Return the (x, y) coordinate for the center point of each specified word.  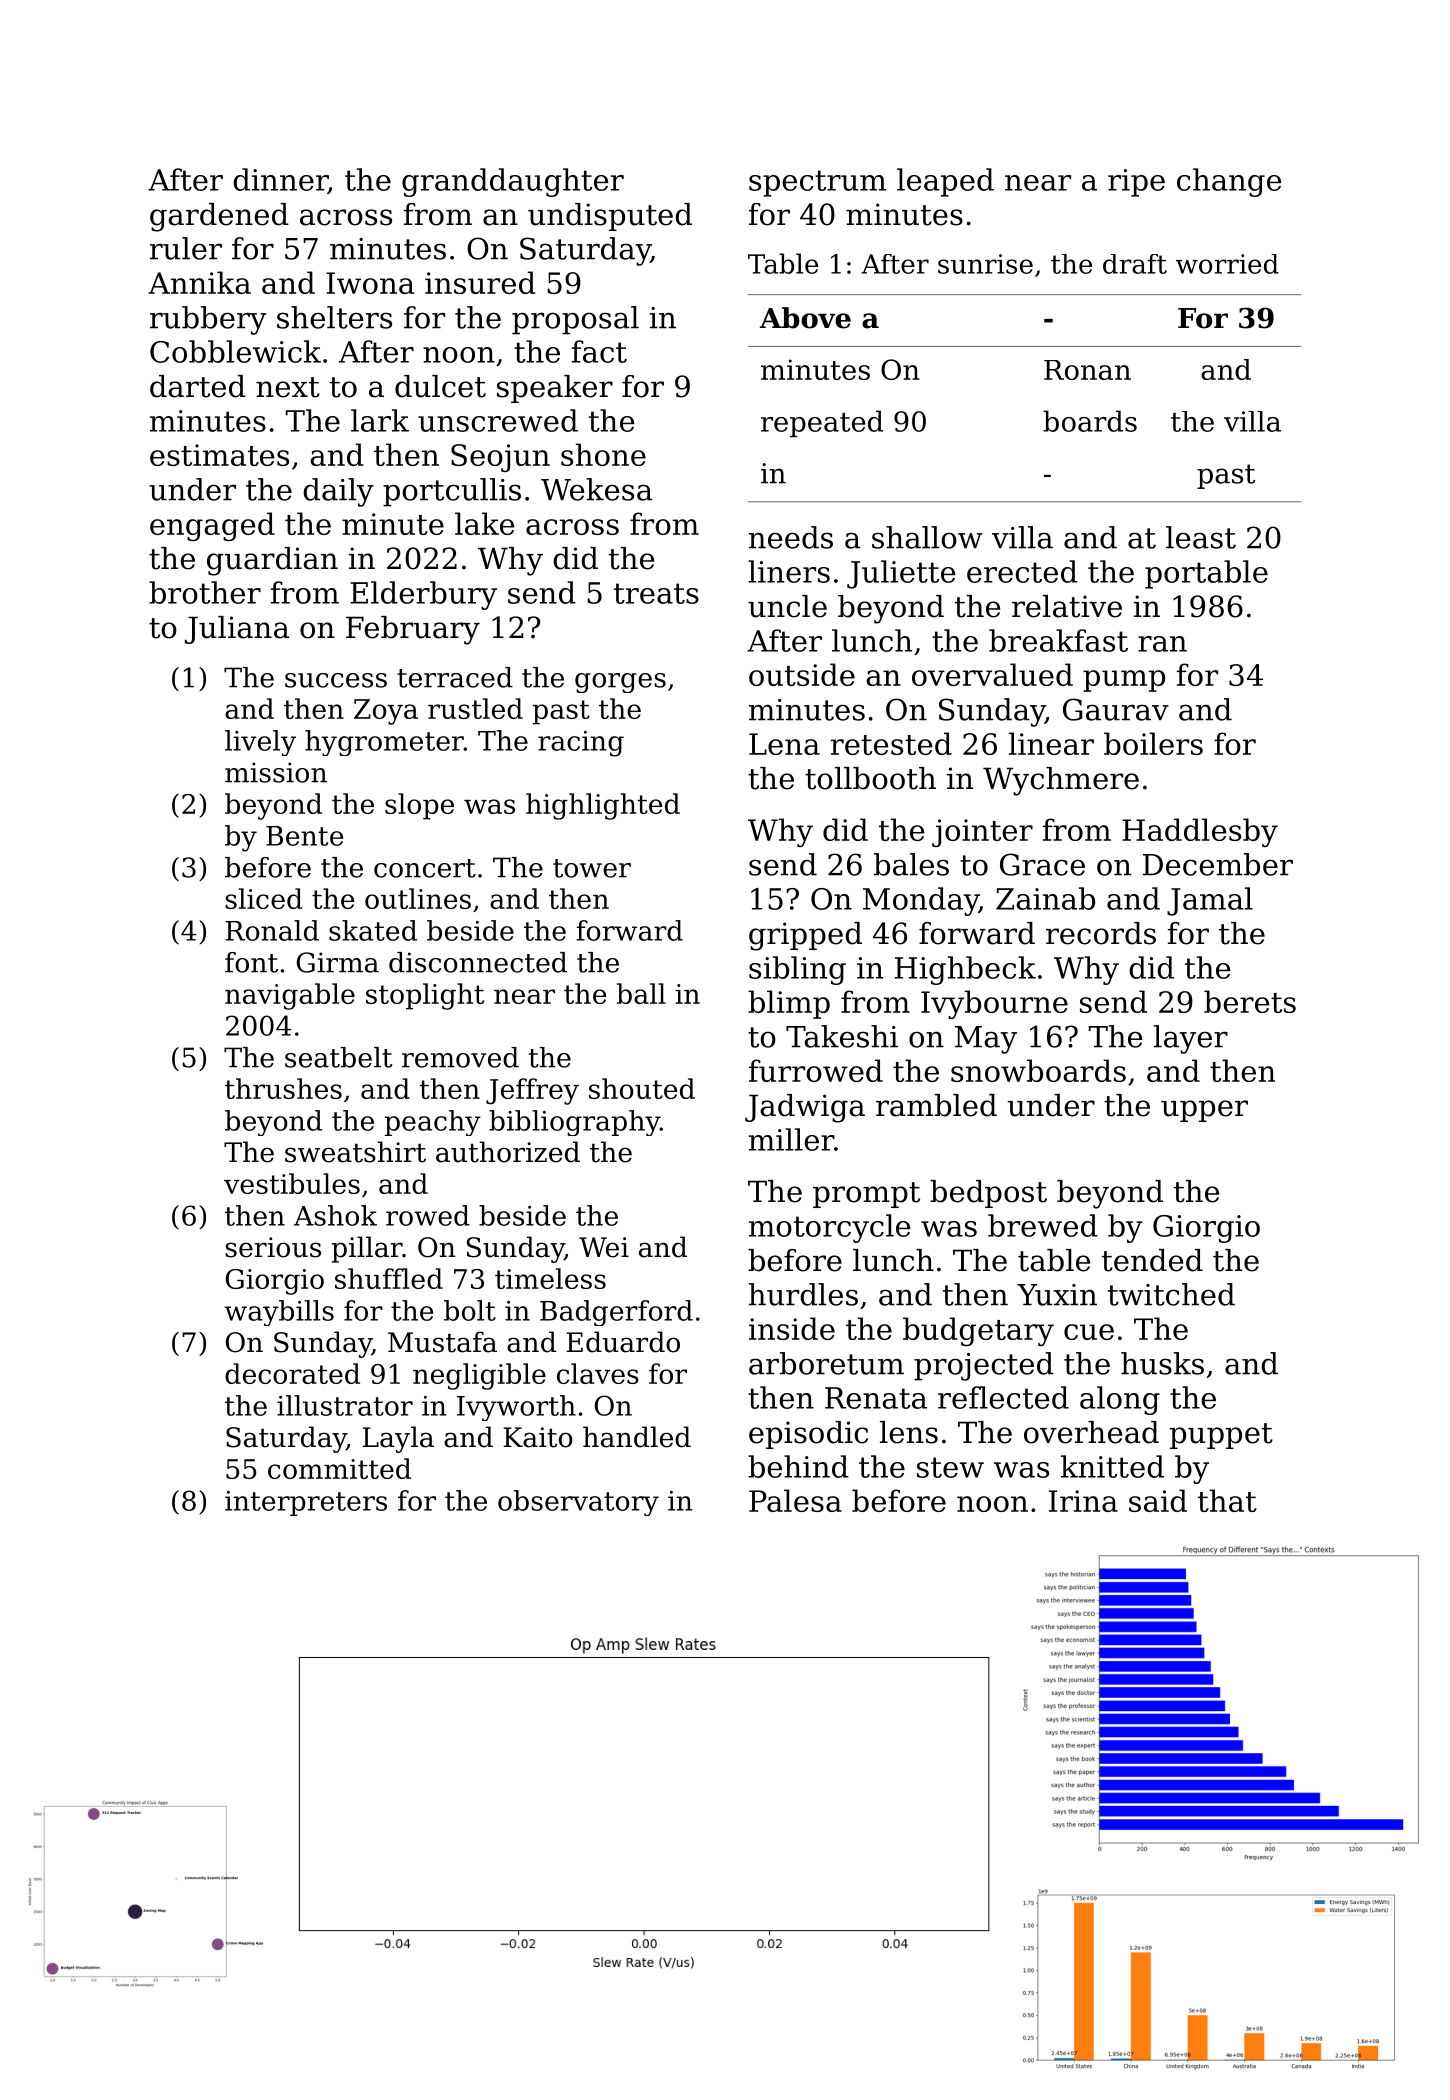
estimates (219, 455)
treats (656, 593)
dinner (280, 180)
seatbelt (339, 1057)
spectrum (817, 183)
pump (1124, 681)
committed (339, 1468)
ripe (1136, 183)
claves (598, 1373)
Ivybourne (994, 1004)
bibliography (574, 1123)
